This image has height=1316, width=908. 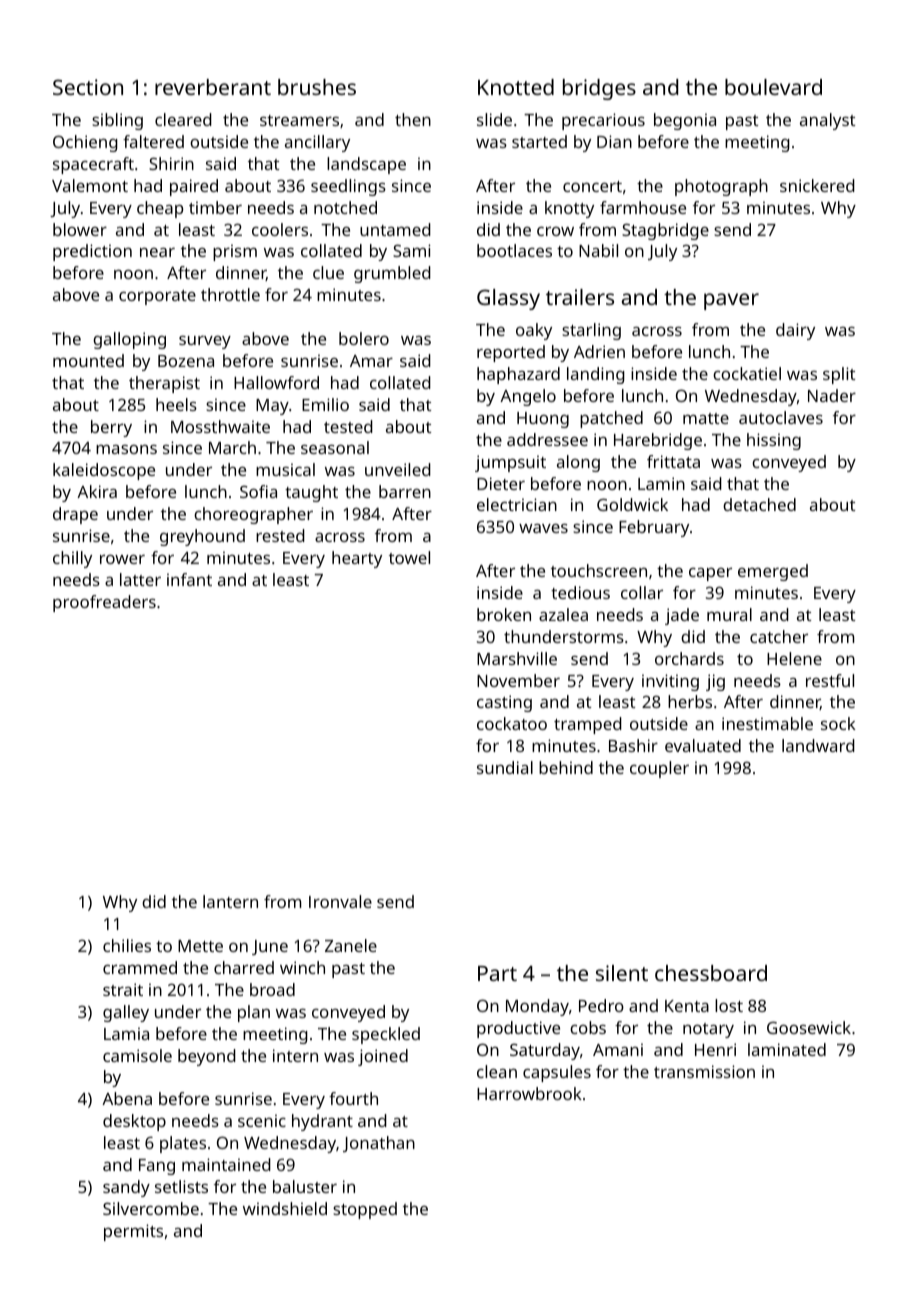 What do you see at coordinates (205, 342) in the image?
I see `survey` at bounding box center [205, 342].
